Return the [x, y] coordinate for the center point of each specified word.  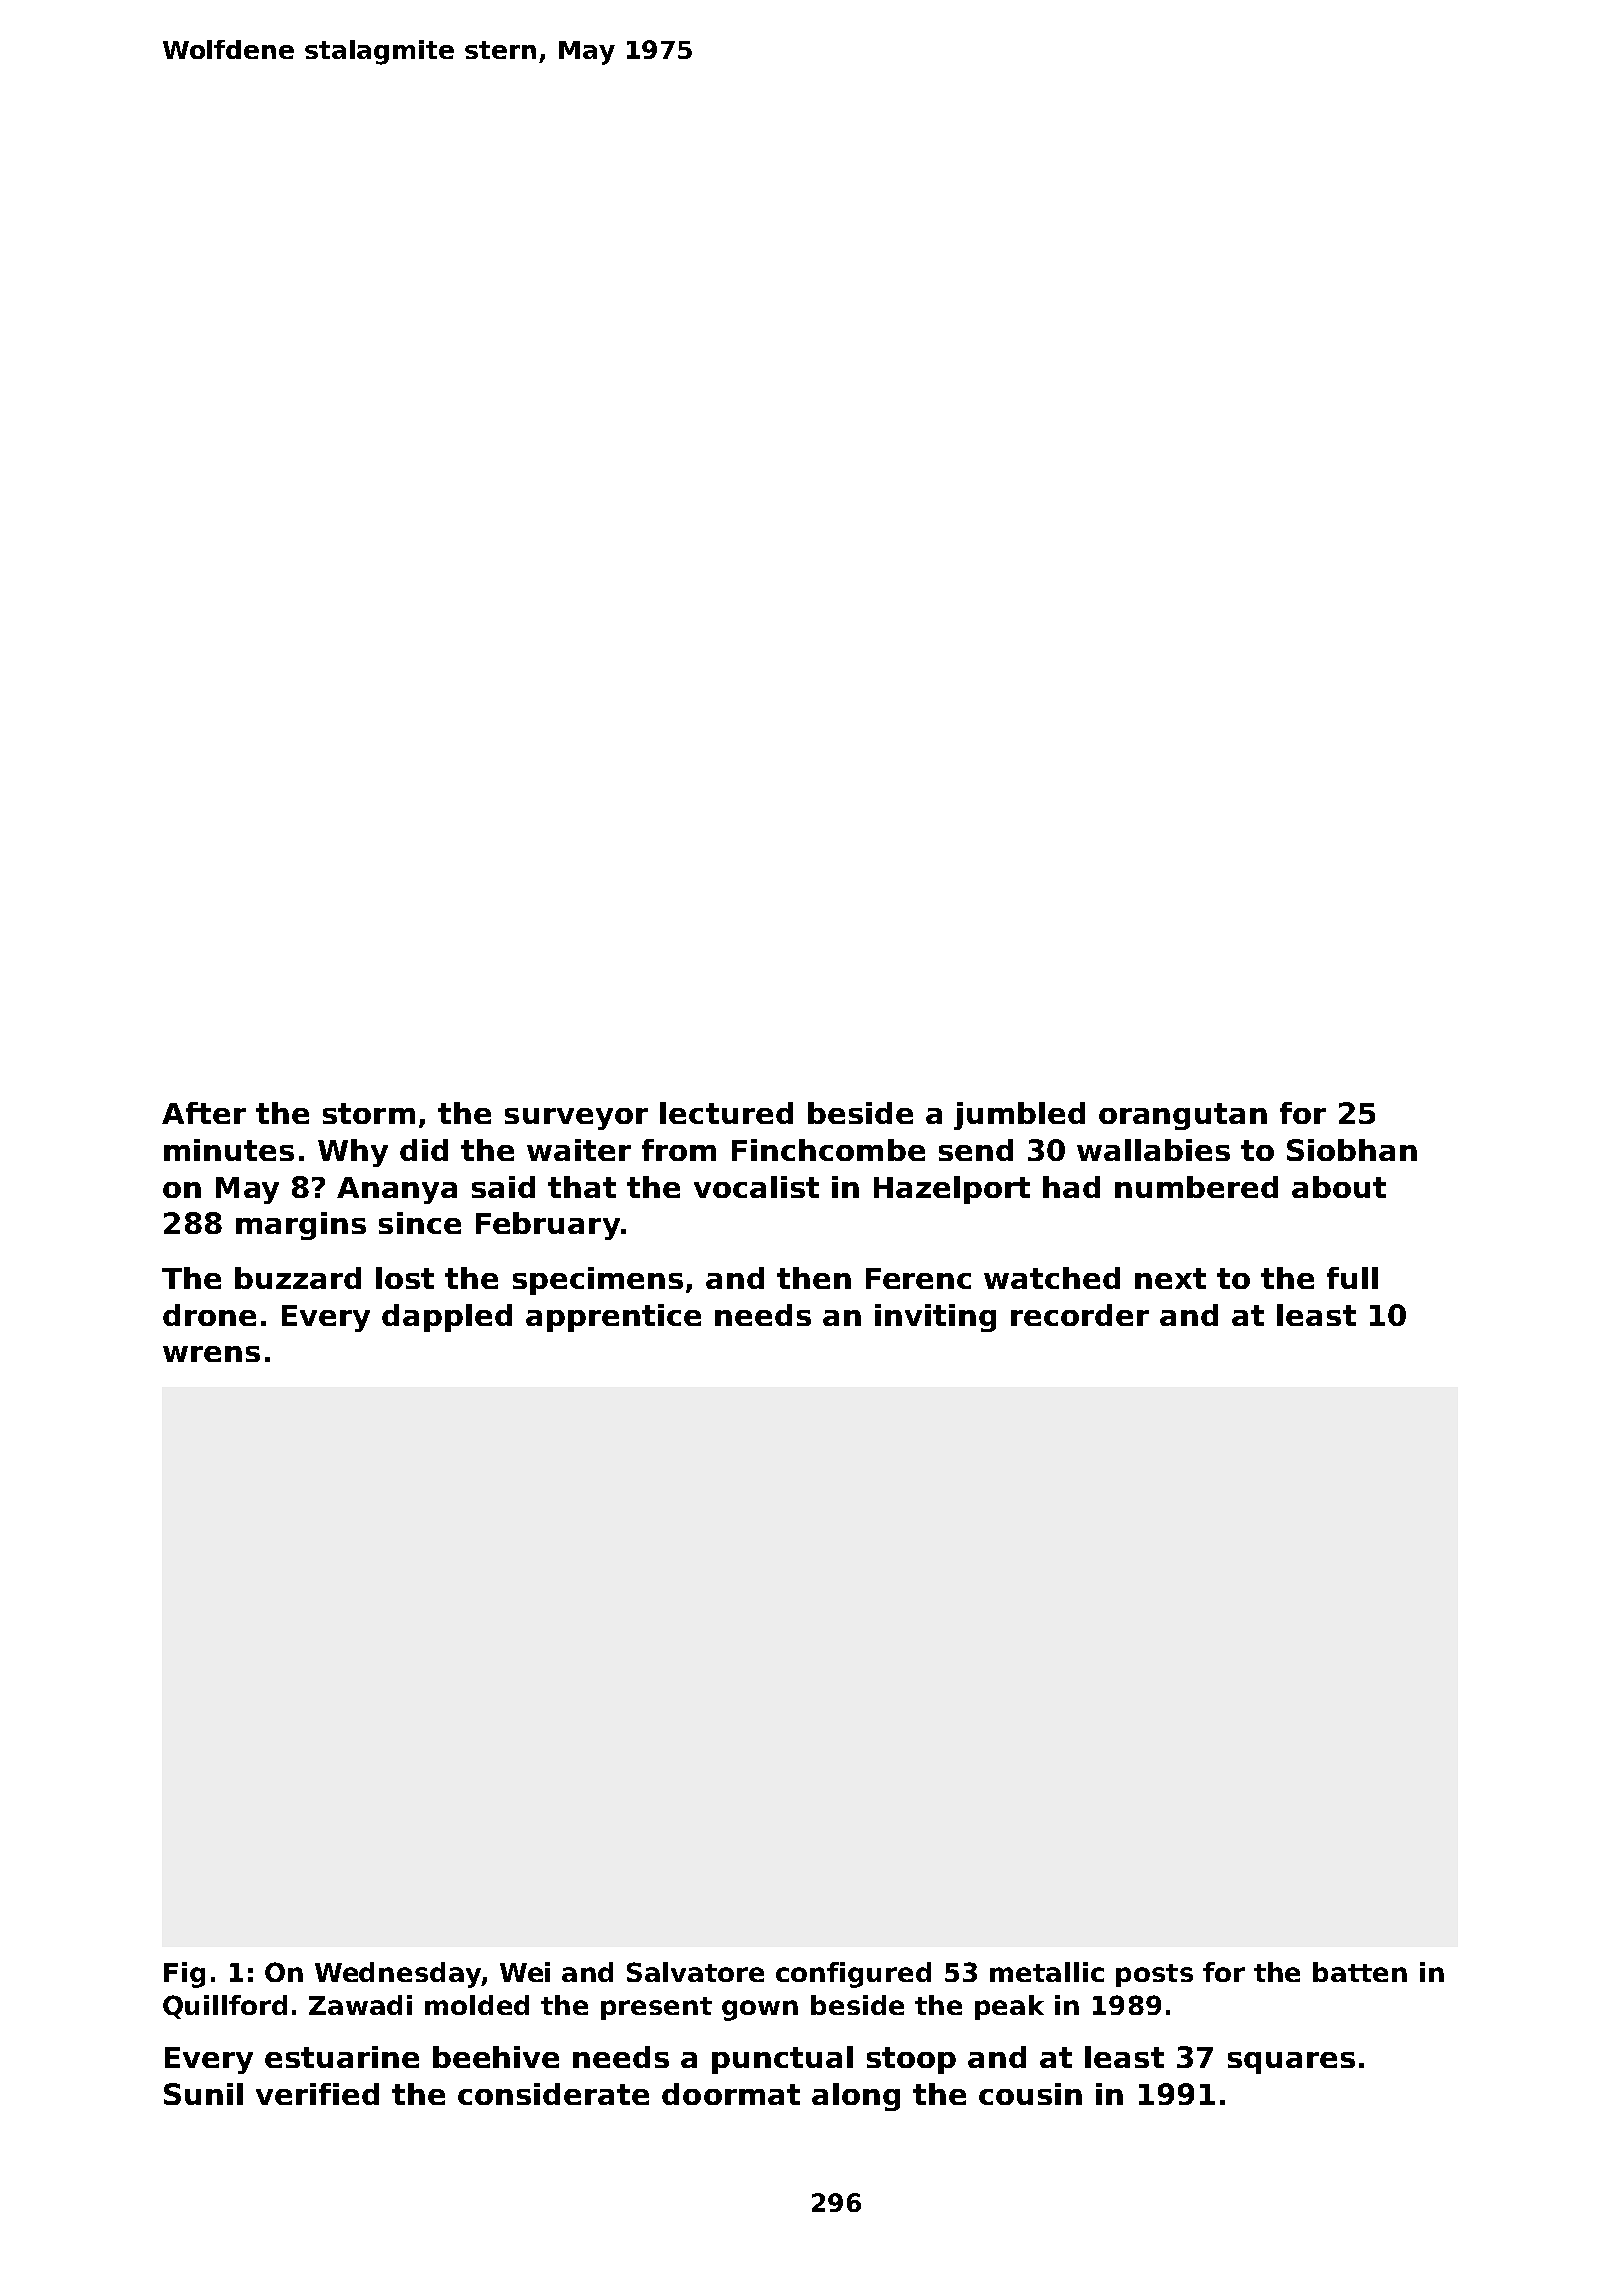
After [204, 1113]
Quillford [225, 2007]
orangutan [1183, 1116]
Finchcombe [828, 1150]
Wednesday [398, 1975]
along [856, 2097]
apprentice [613, 1318]
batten [1360, 1972]
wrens [211, 1354]
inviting [935, 1318]
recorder [1080, 1315]
